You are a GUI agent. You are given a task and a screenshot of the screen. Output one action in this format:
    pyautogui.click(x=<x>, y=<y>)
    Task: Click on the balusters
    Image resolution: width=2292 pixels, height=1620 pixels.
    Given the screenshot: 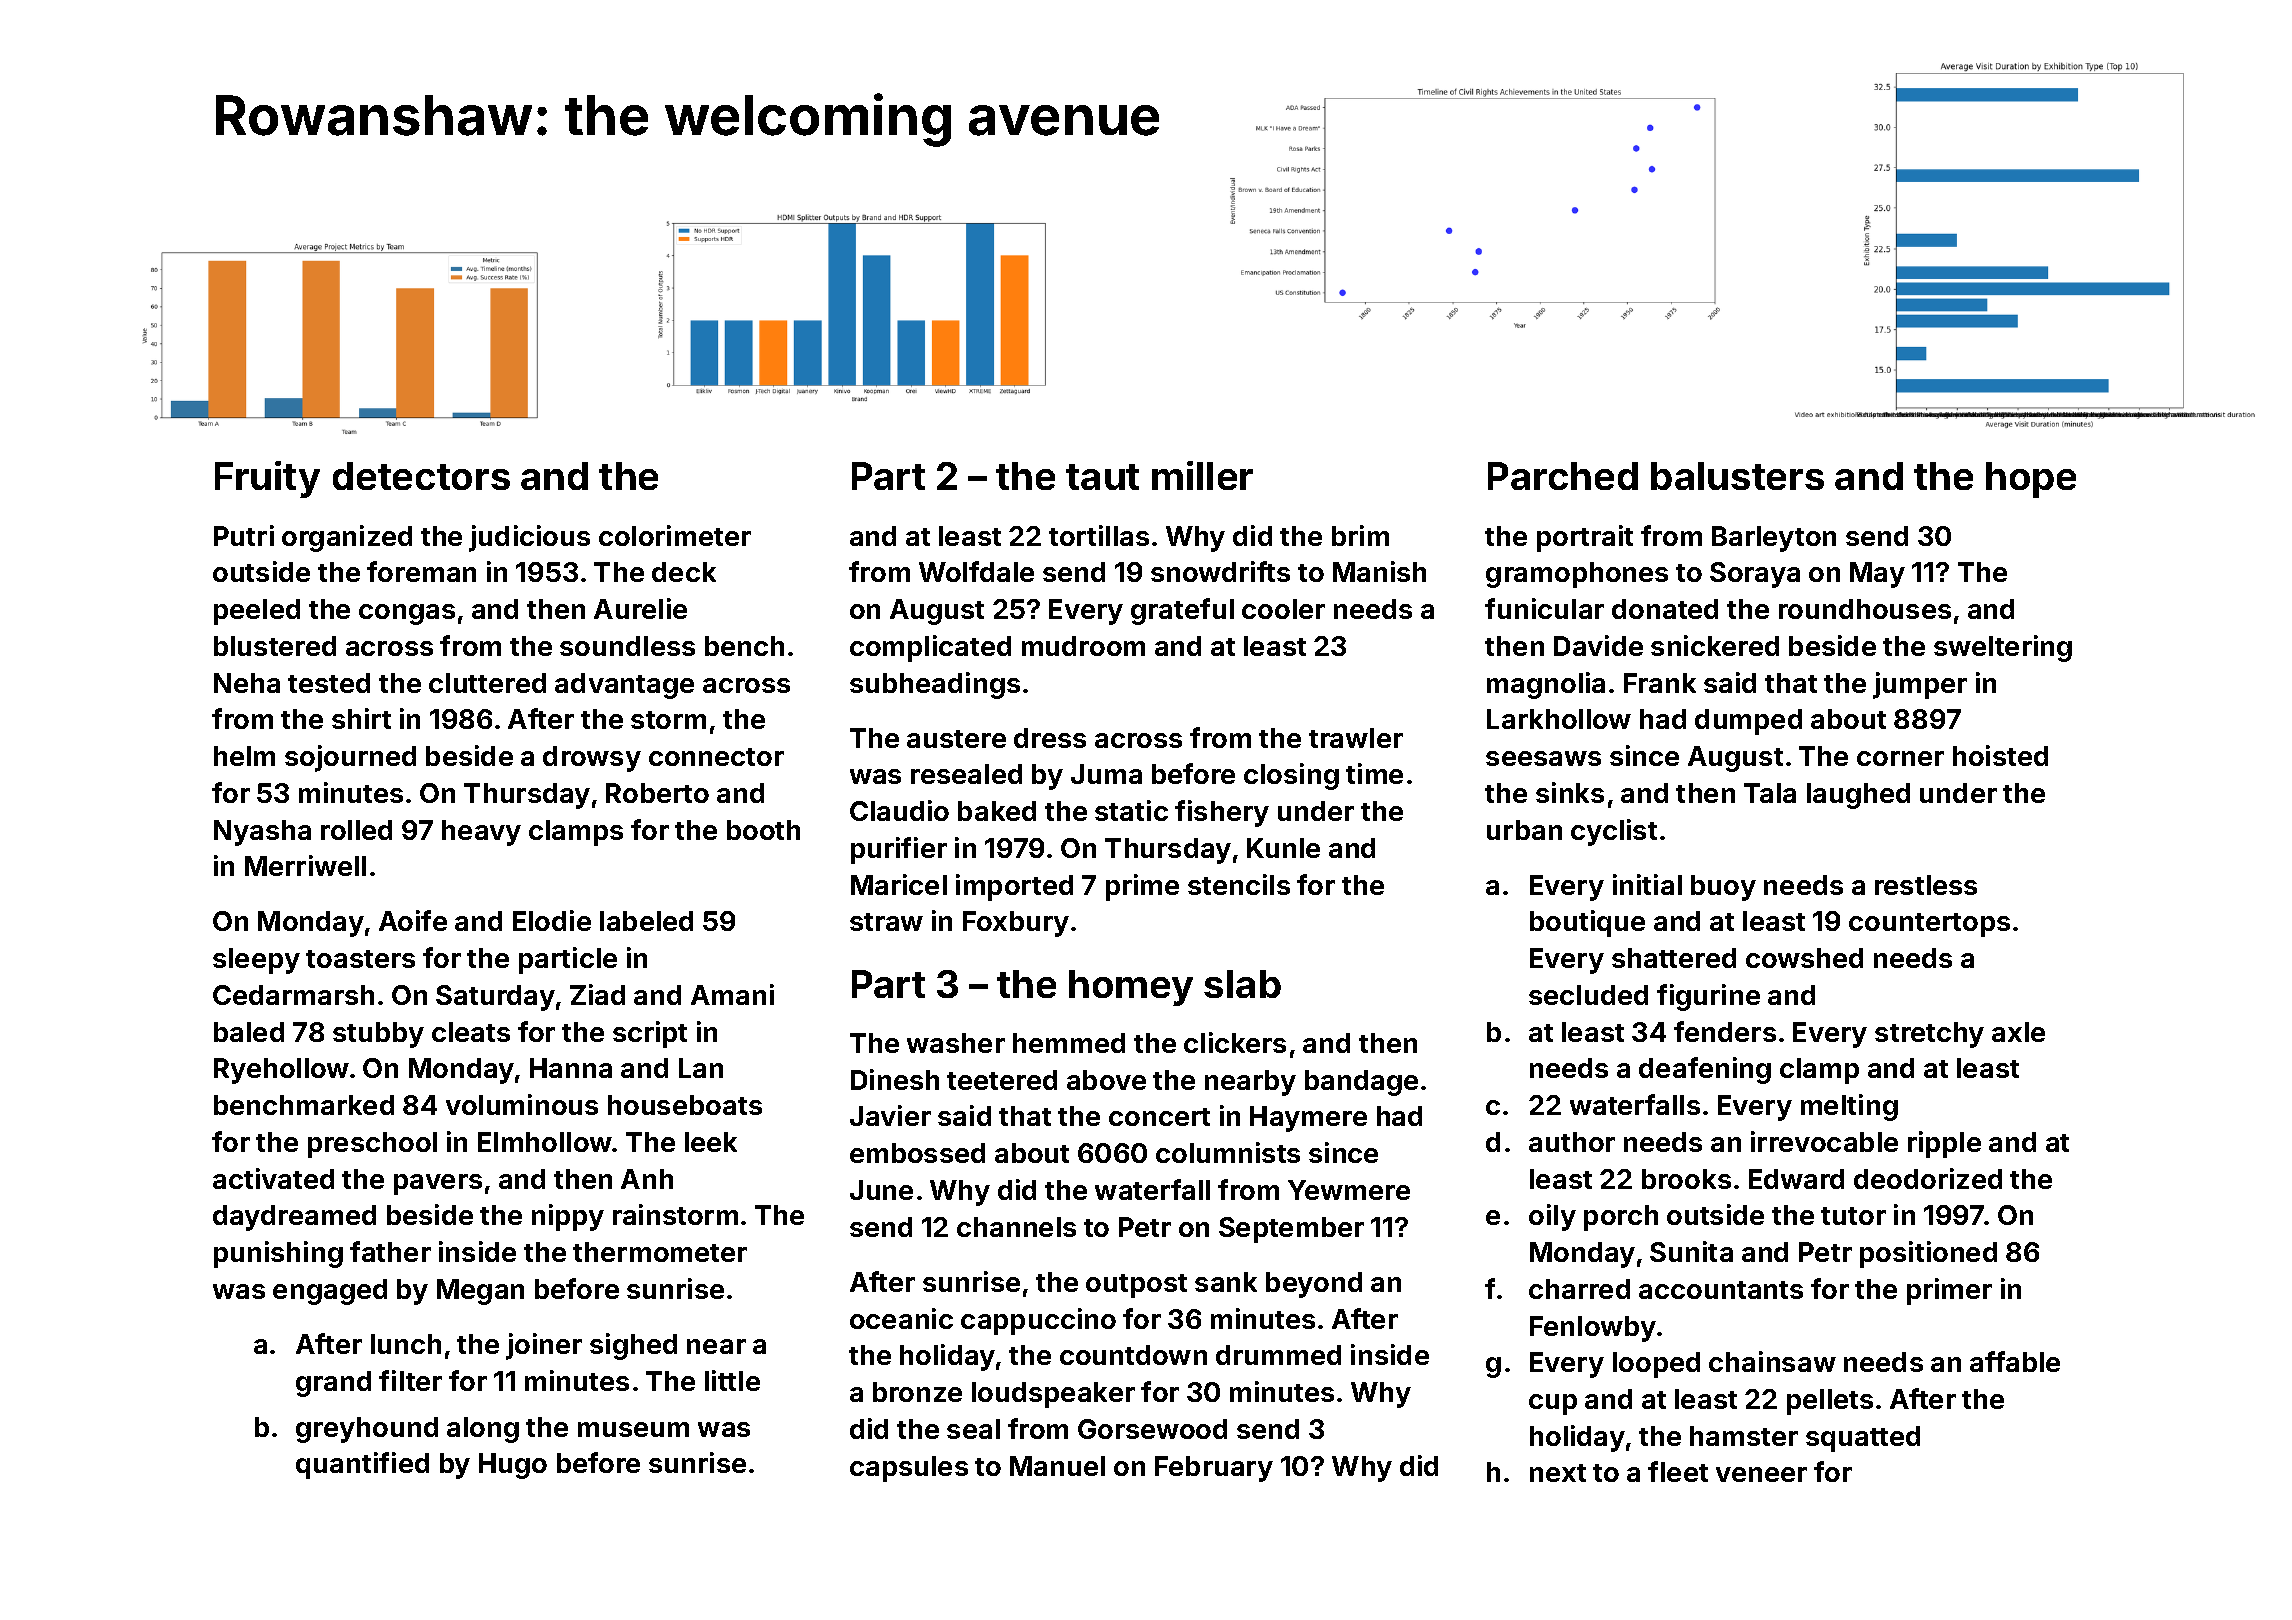 What is the action you would take?
    pyautogui.click(x=1737, y=476)
